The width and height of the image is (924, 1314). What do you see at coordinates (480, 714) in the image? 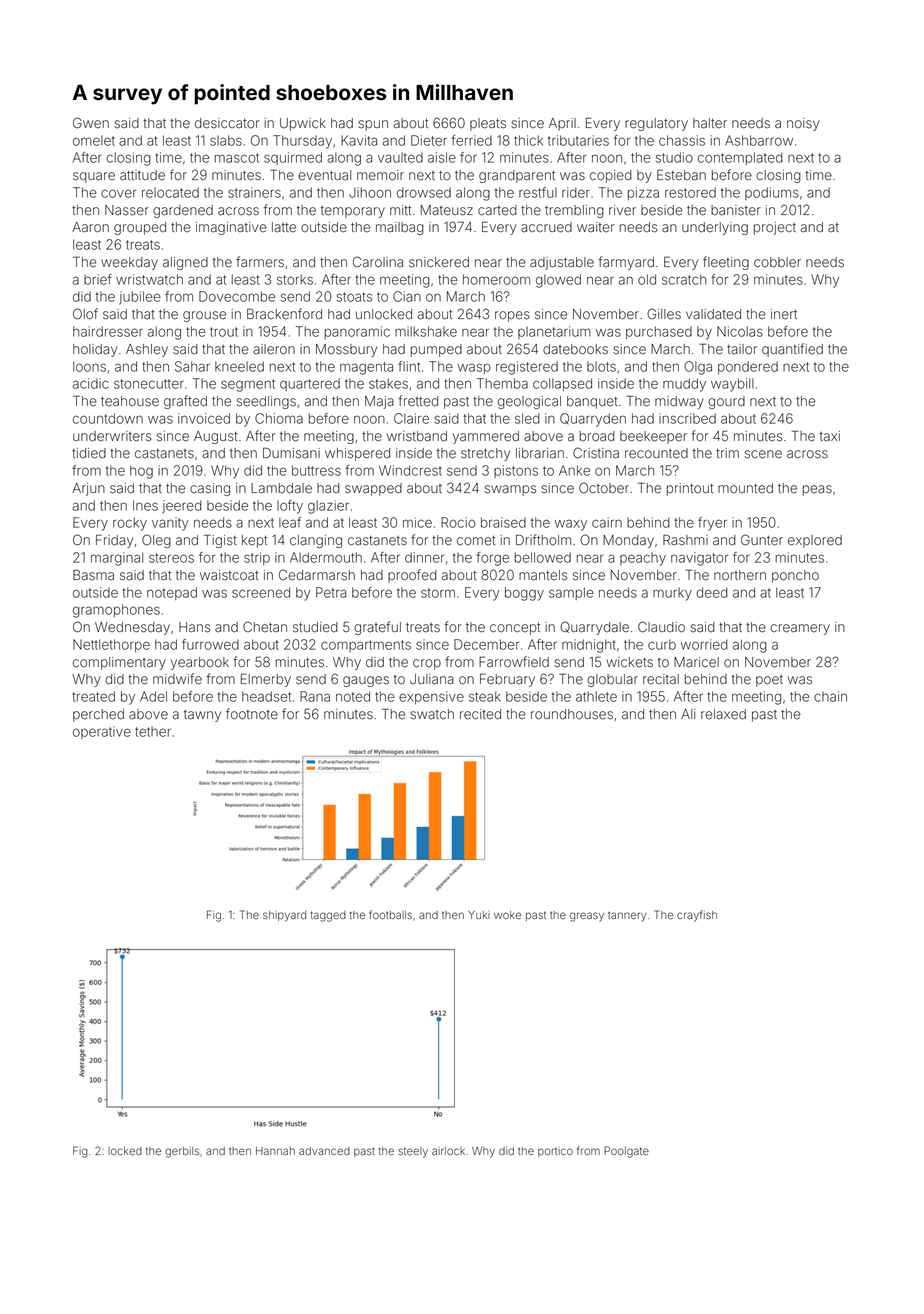
I see `recited` at bounding box center [480, 714].
